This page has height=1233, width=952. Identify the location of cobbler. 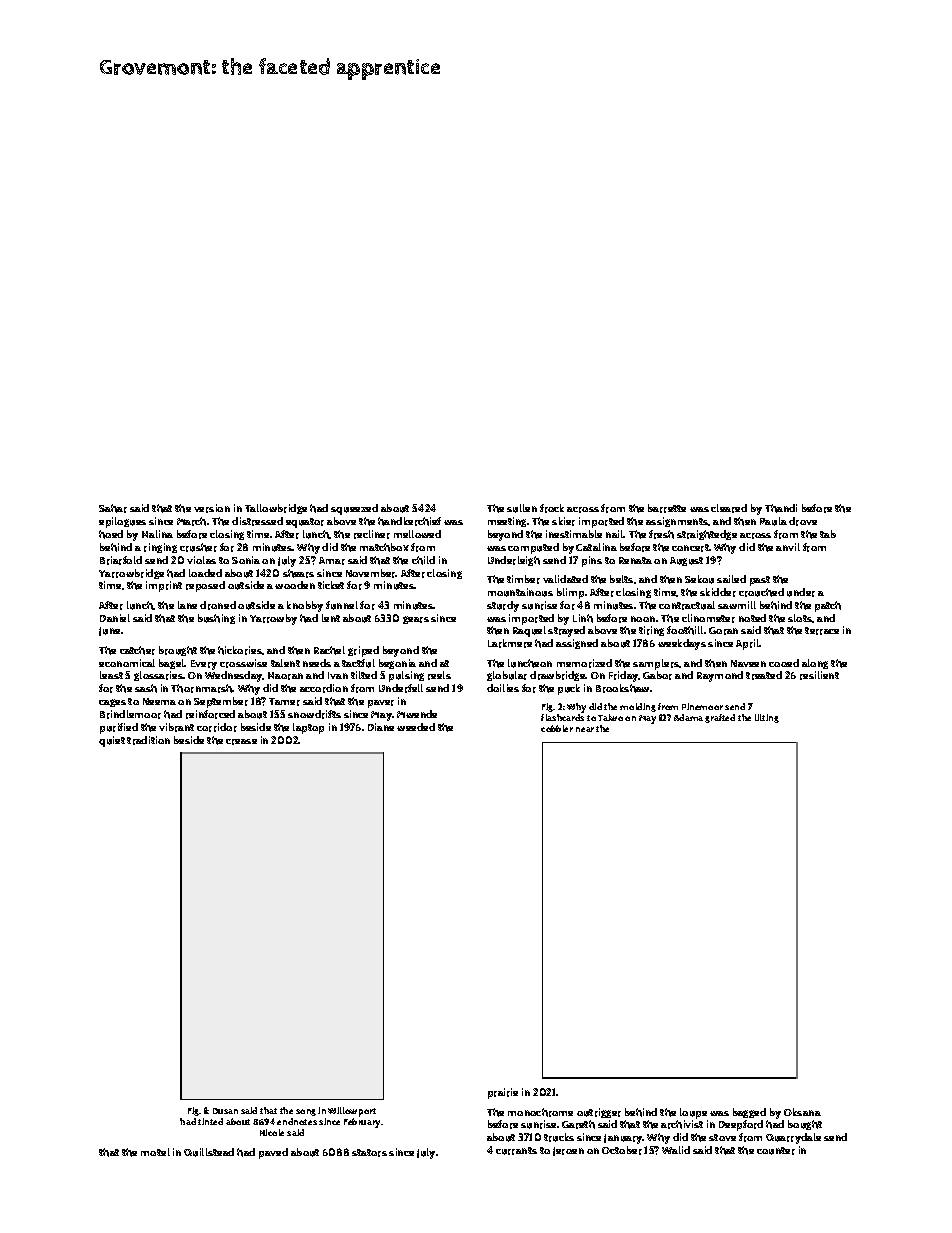
(557, 728).
